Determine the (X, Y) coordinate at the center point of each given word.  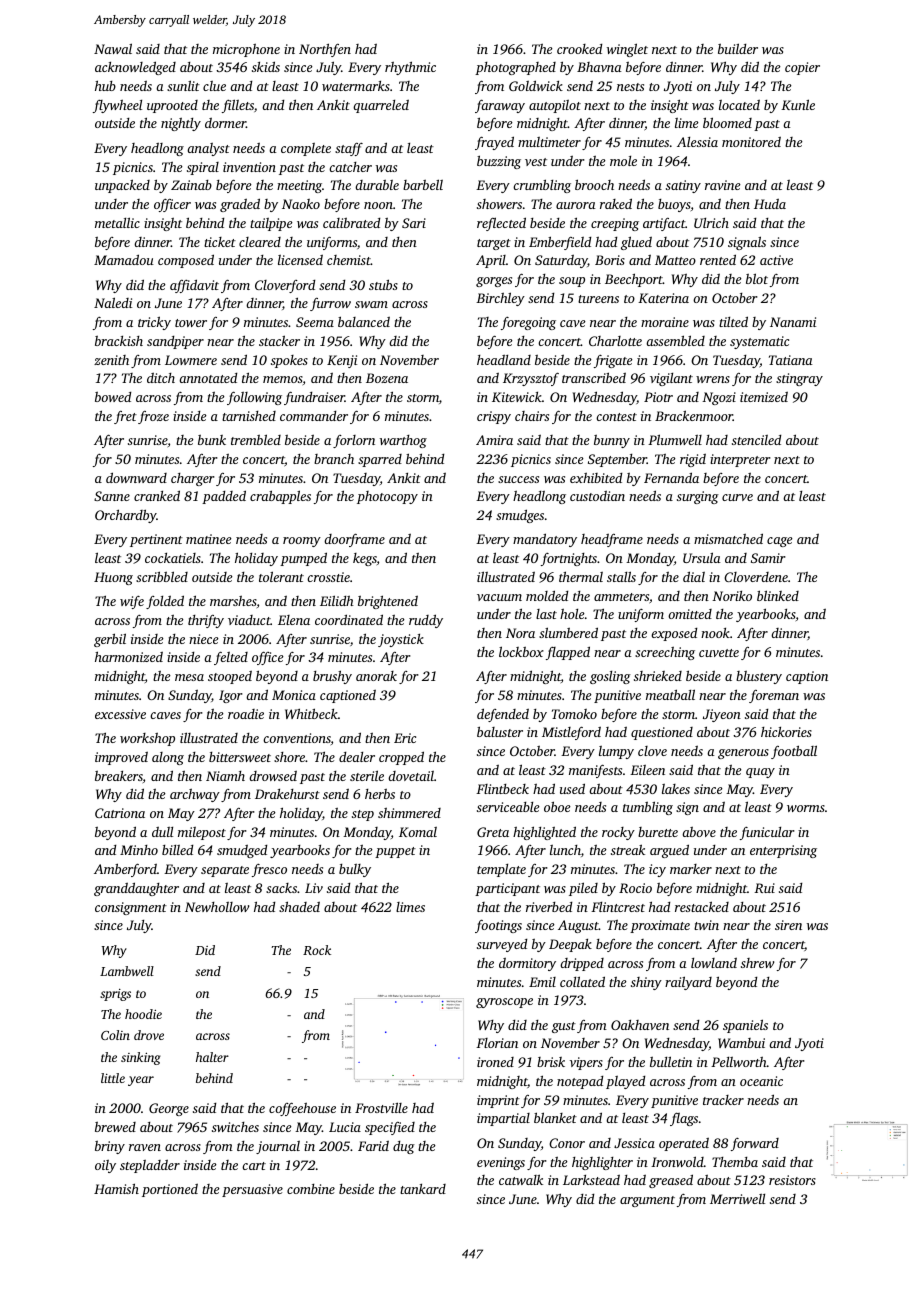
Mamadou (124, 259)
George (169, 1109)
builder (738, 48)
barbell (423, 184)
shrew (757, 963)
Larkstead (591, 1180)
